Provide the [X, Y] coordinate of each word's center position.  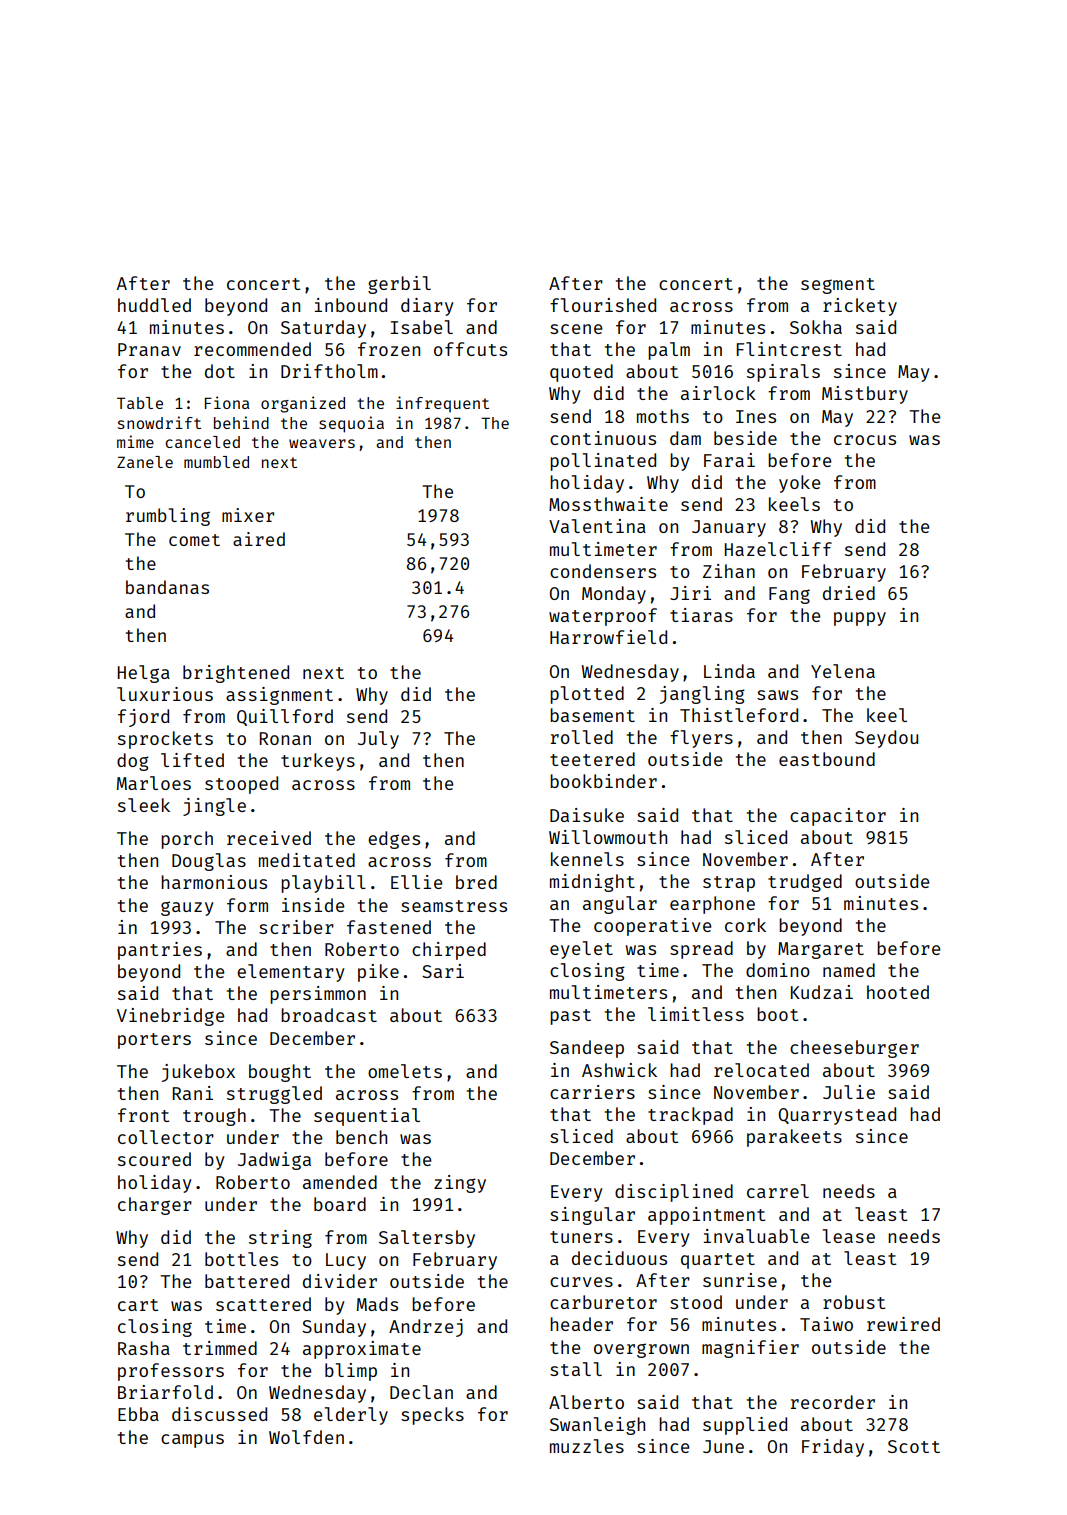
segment [838, 286]
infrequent [442, 404]
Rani [193, 1093]
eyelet [581, 950]
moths [663, 416]
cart [138, 1305]
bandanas [167, 587]
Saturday [323, 329]
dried [849, 593]
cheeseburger [854, 1049]
